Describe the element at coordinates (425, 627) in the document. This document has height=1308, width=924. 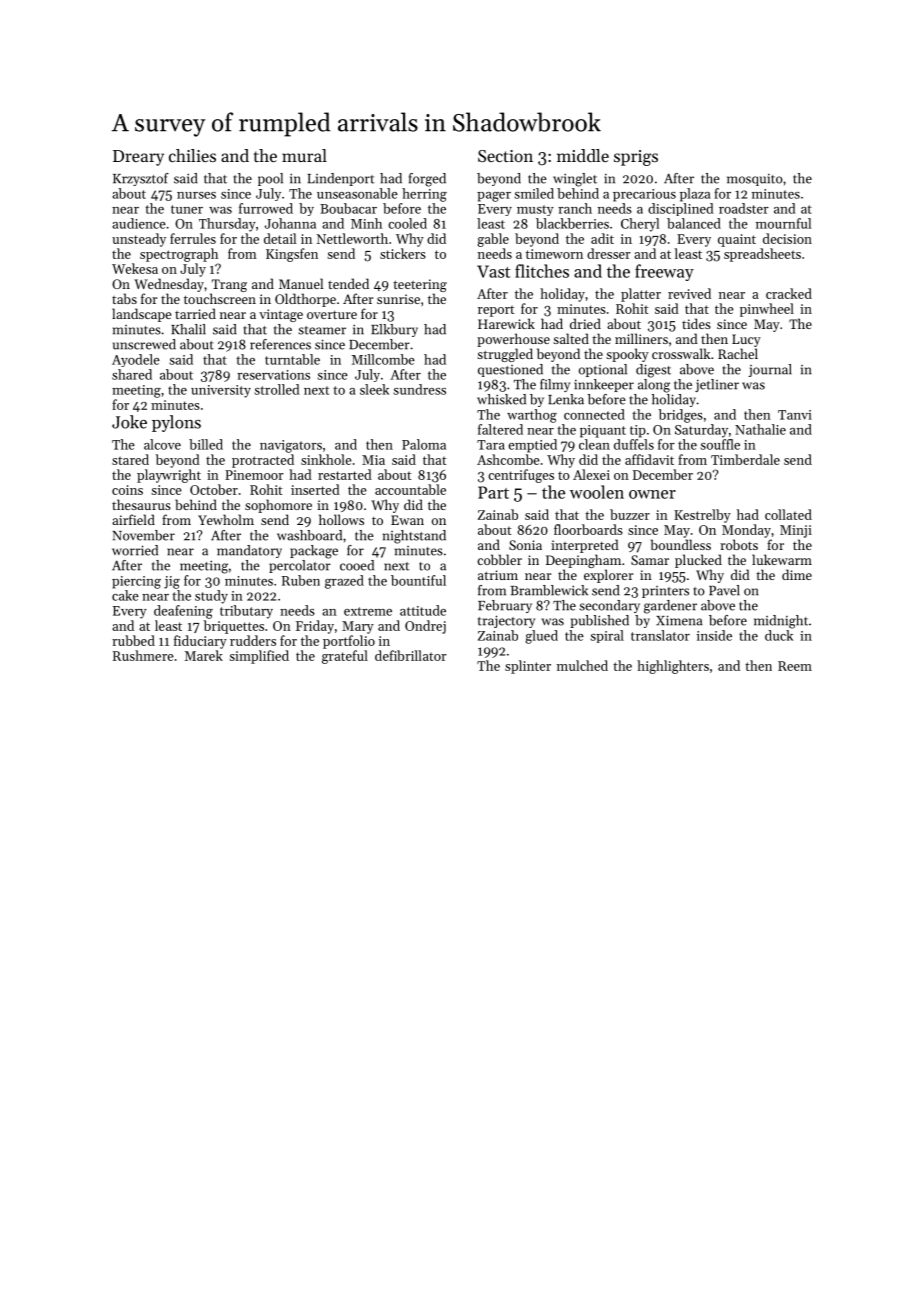
I see `Ondrej` at that location.
